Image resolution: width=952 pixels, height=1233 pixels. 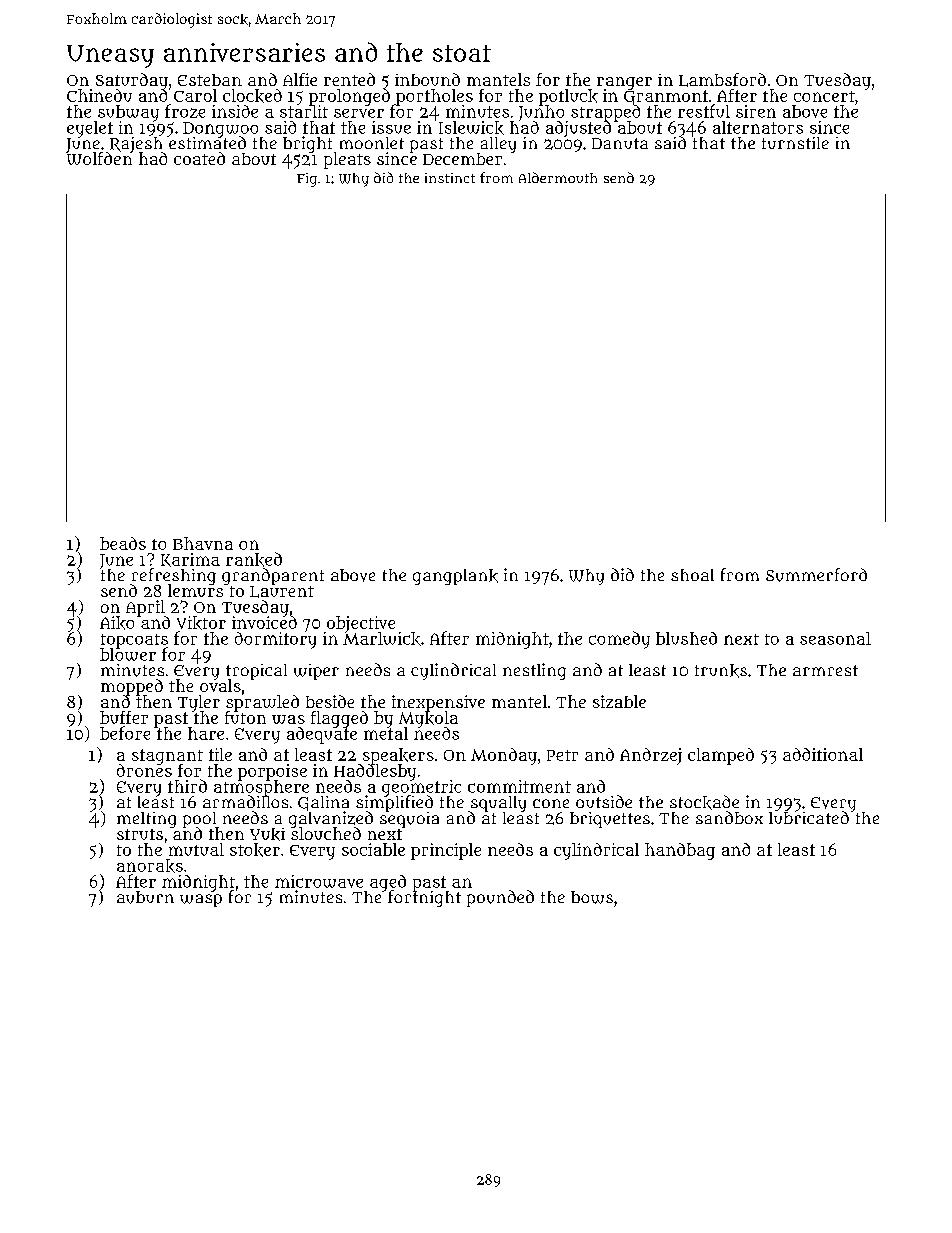 What do you see at coordinates (692, 575) in the document?
I see `shoal` at bounding box center [692, 575].
